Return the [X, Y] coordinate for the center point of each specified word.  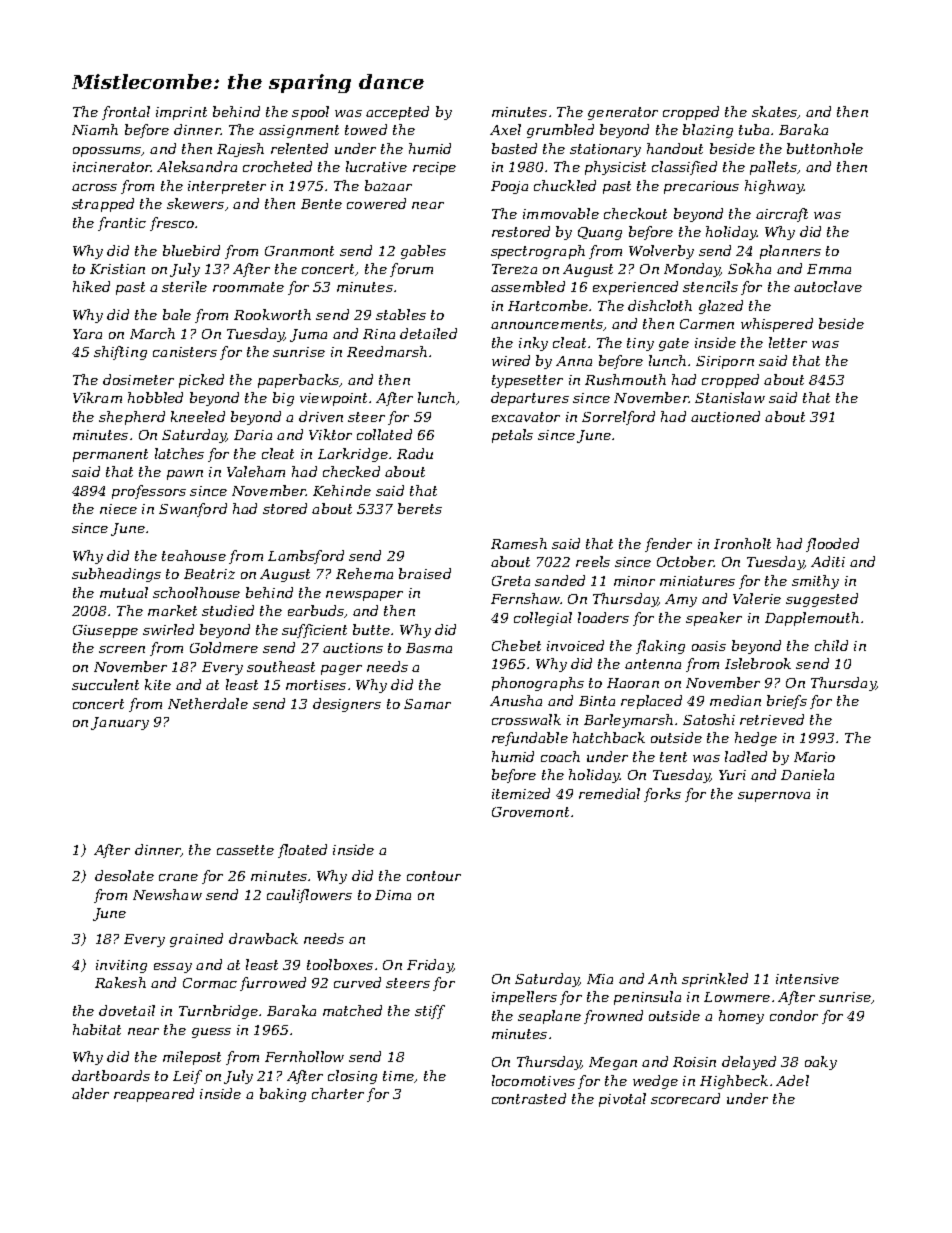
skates [774, 111]
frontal [126, 113]
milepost [192, 1058]
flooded [832, 545]
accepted [397, 113]
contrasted [529, 1098]
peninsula [647, 998]
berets [420, 508]
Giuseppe [105, 631]
